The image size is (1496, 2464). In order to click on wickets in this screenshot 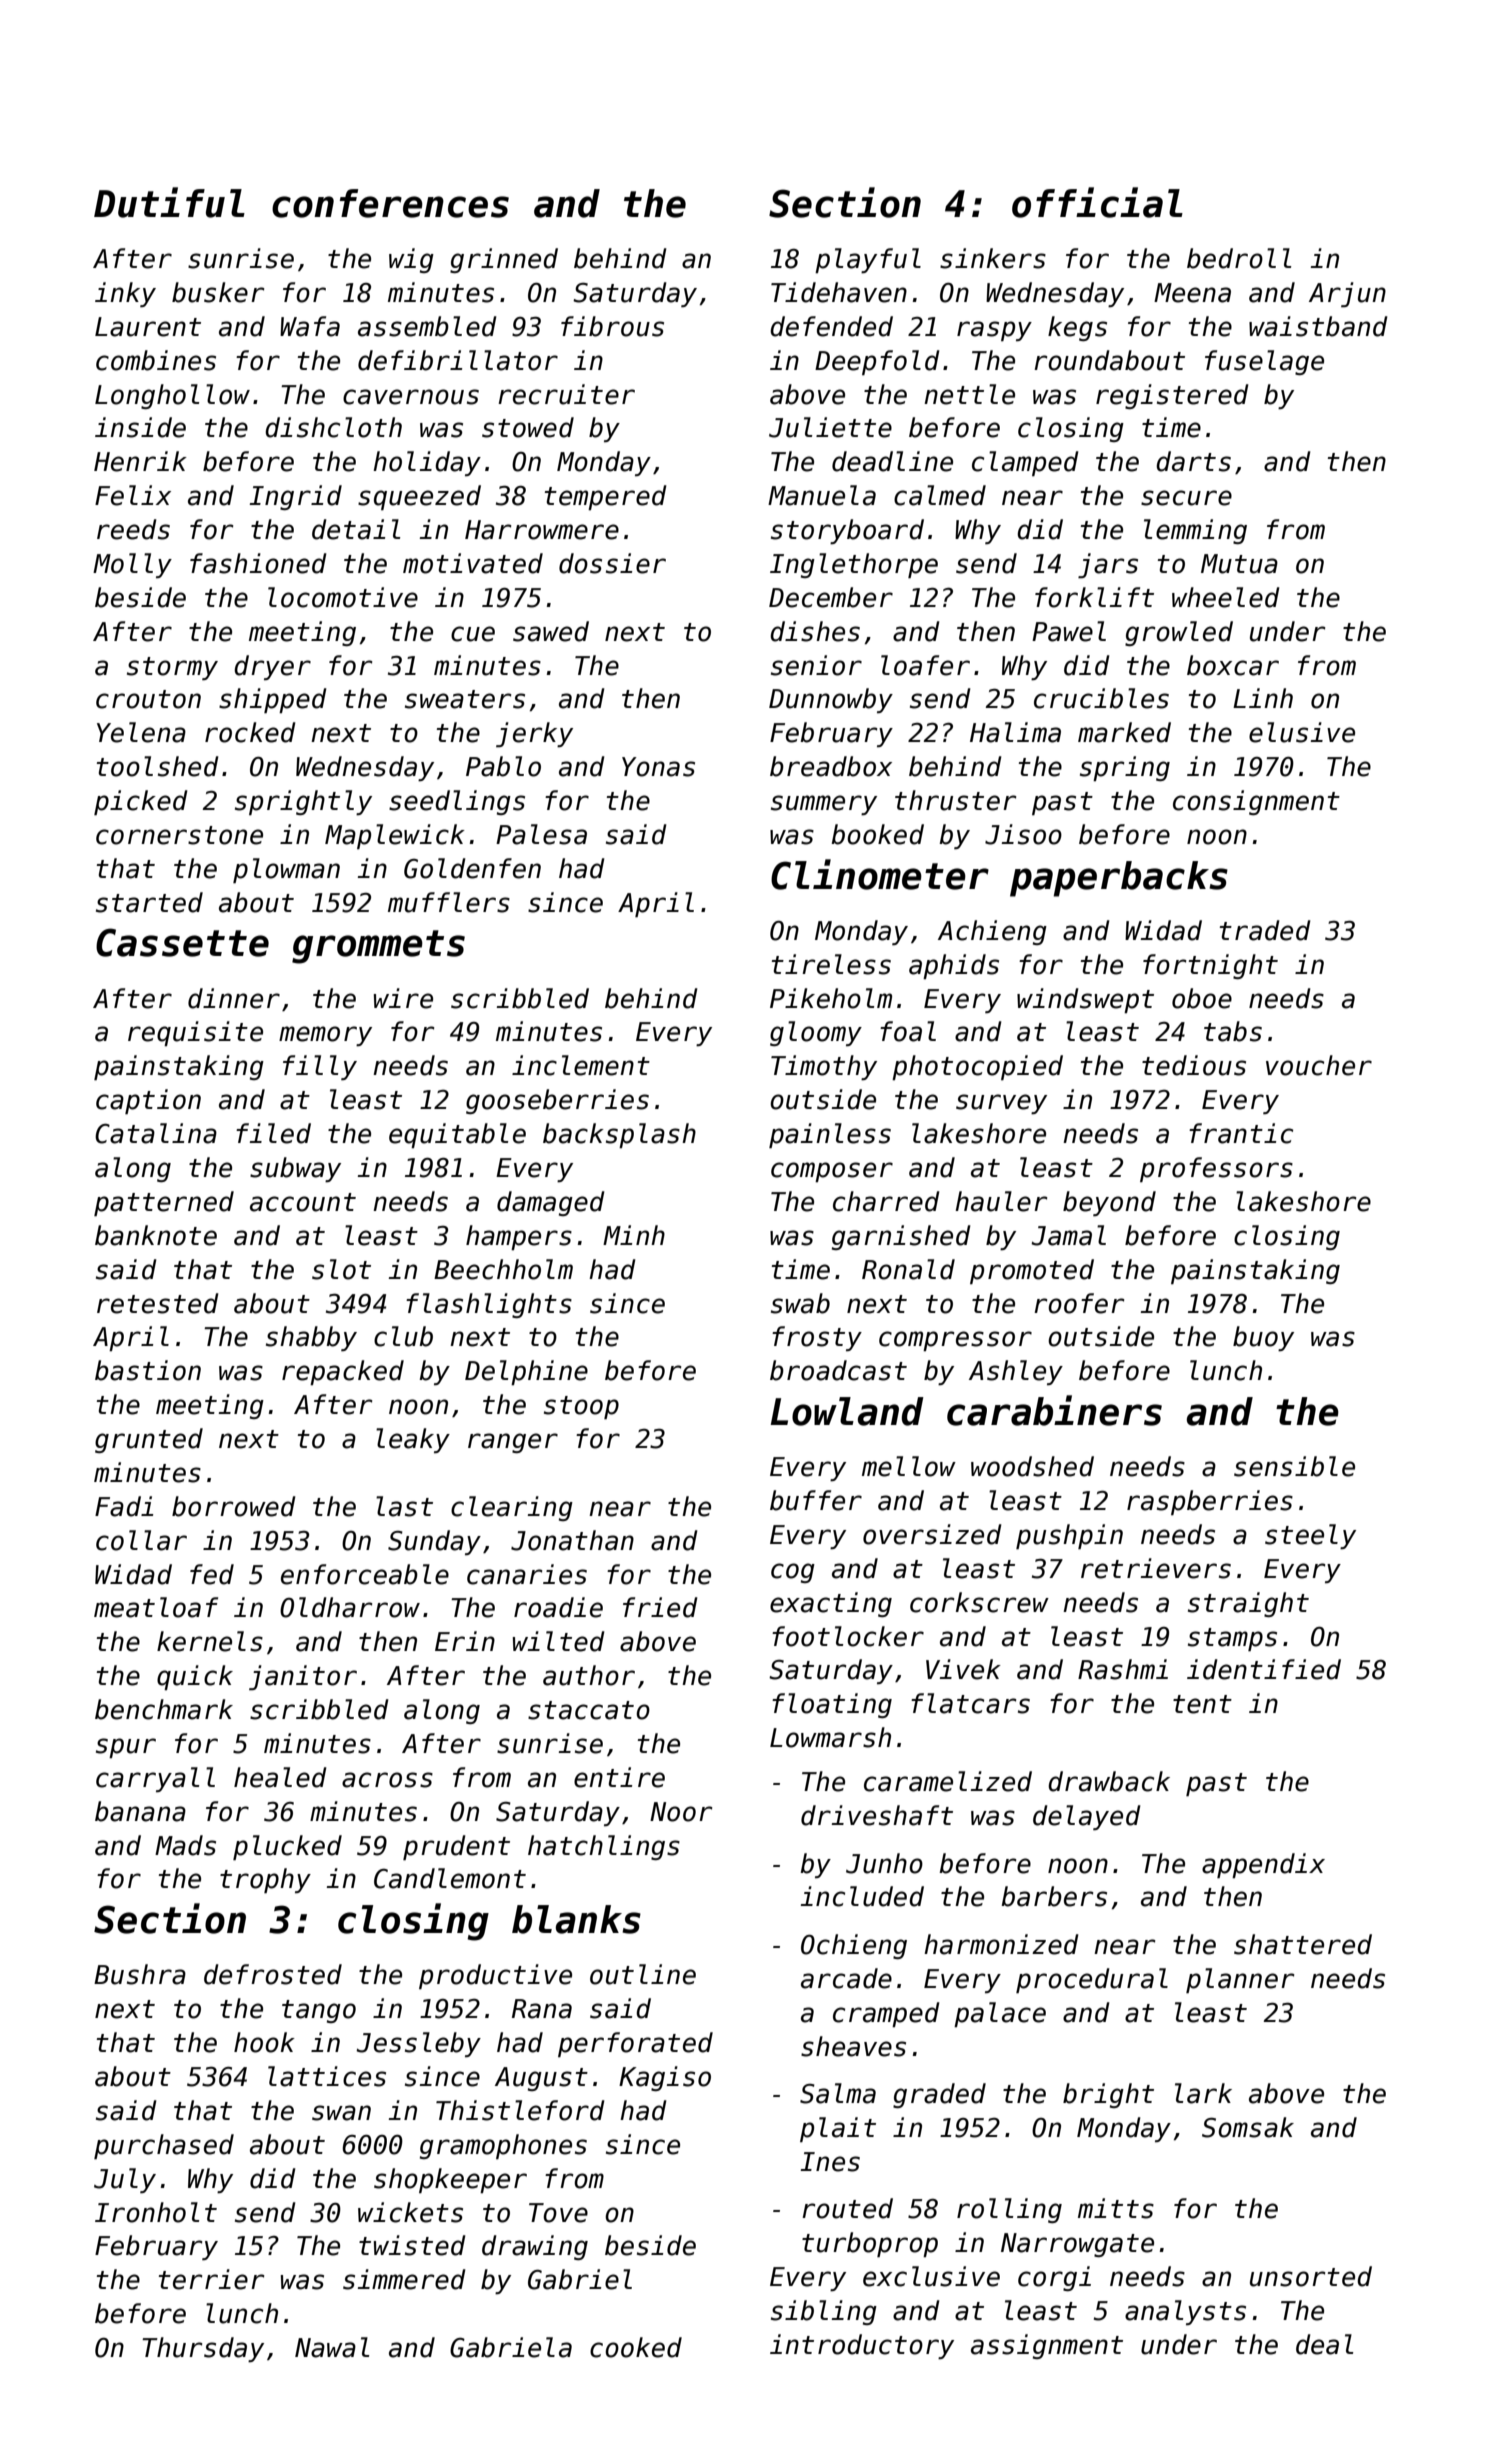, I will do `click(410, 2212)`.
